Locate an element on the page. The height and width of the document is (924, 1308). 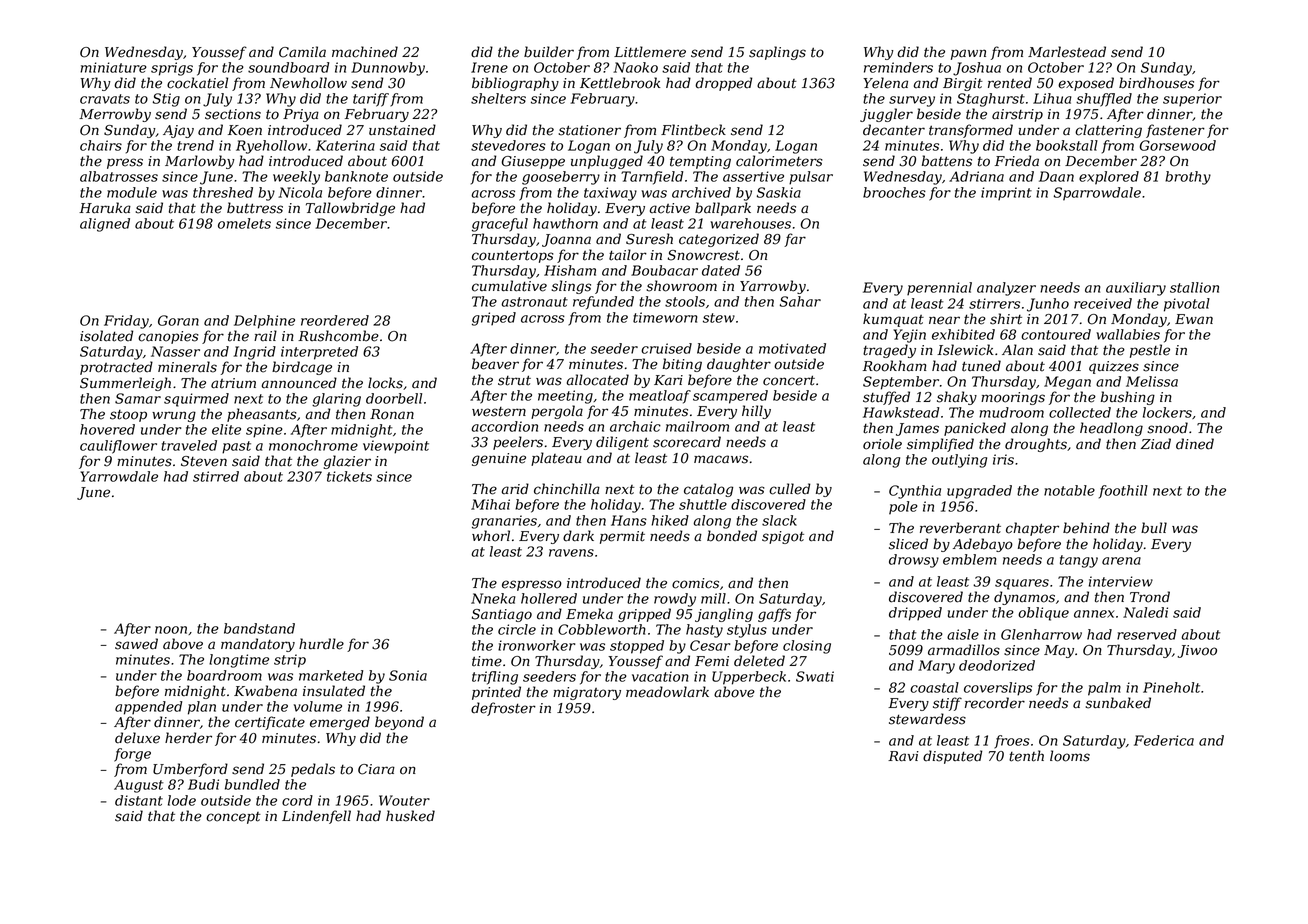
arid is located at coordinates (515, 489).
